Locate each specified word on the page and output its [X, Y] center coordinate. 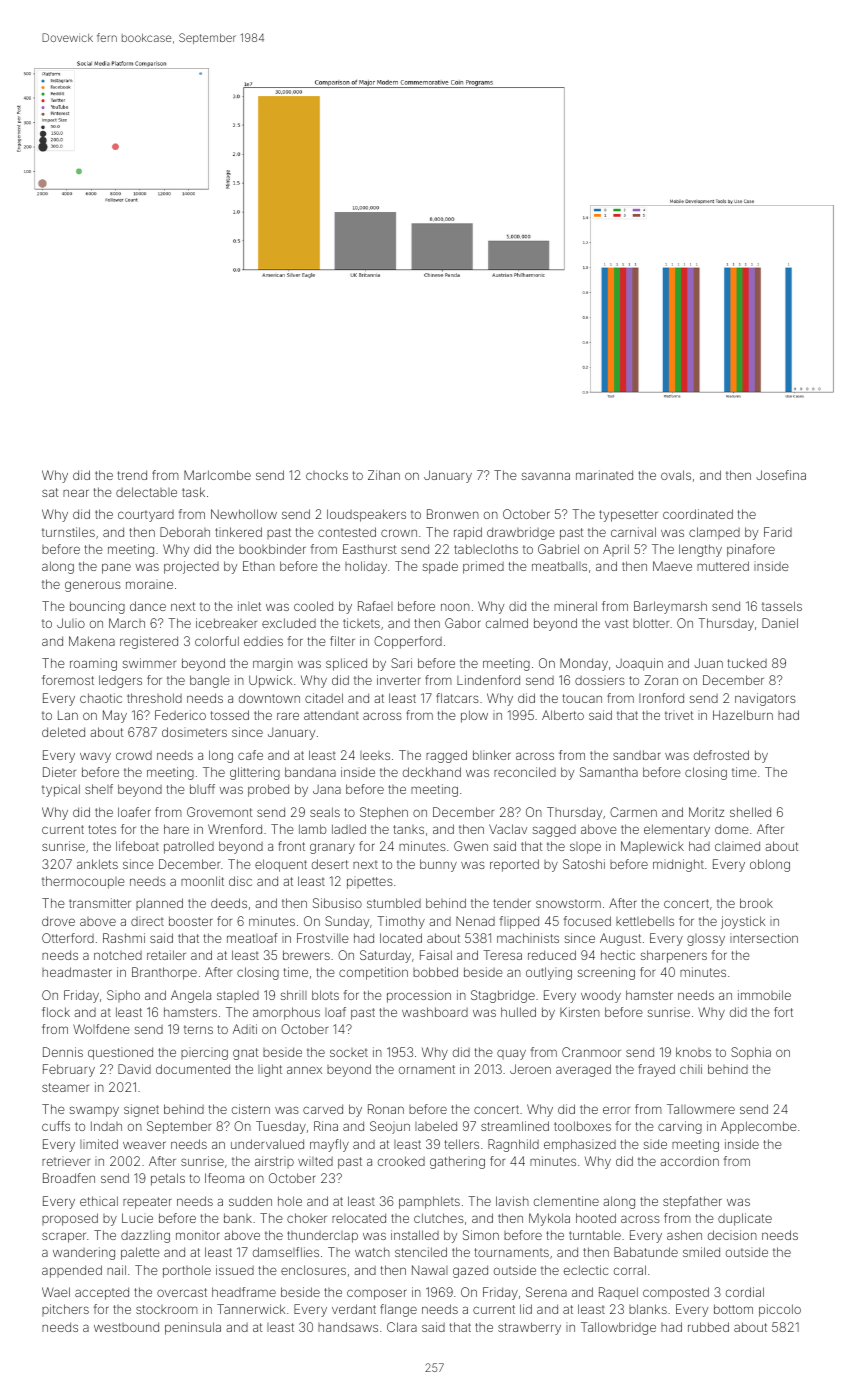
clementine [566, 1201]
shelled [750, 812]
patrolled [189, 847]
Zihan [384, 475]
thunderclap [322, 1237]
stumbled [394, 903]
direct [147, 921]
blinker [492, 755]
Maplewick [652, 847]
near [76, 493]
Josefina [781, 475]
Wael [56, 1292]
